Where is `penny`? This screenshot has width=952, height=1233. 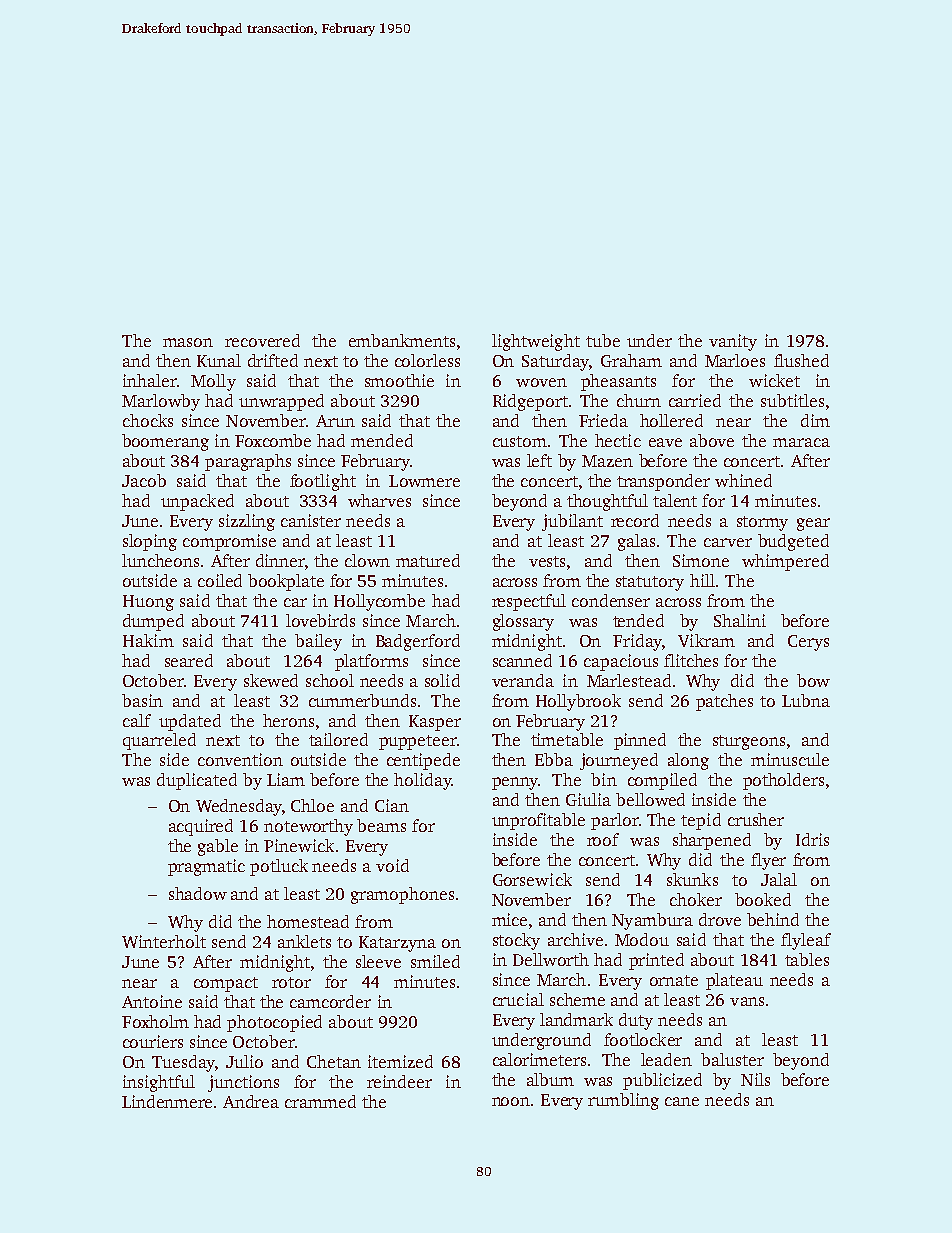 penny is located at coordinates (515, 783).
